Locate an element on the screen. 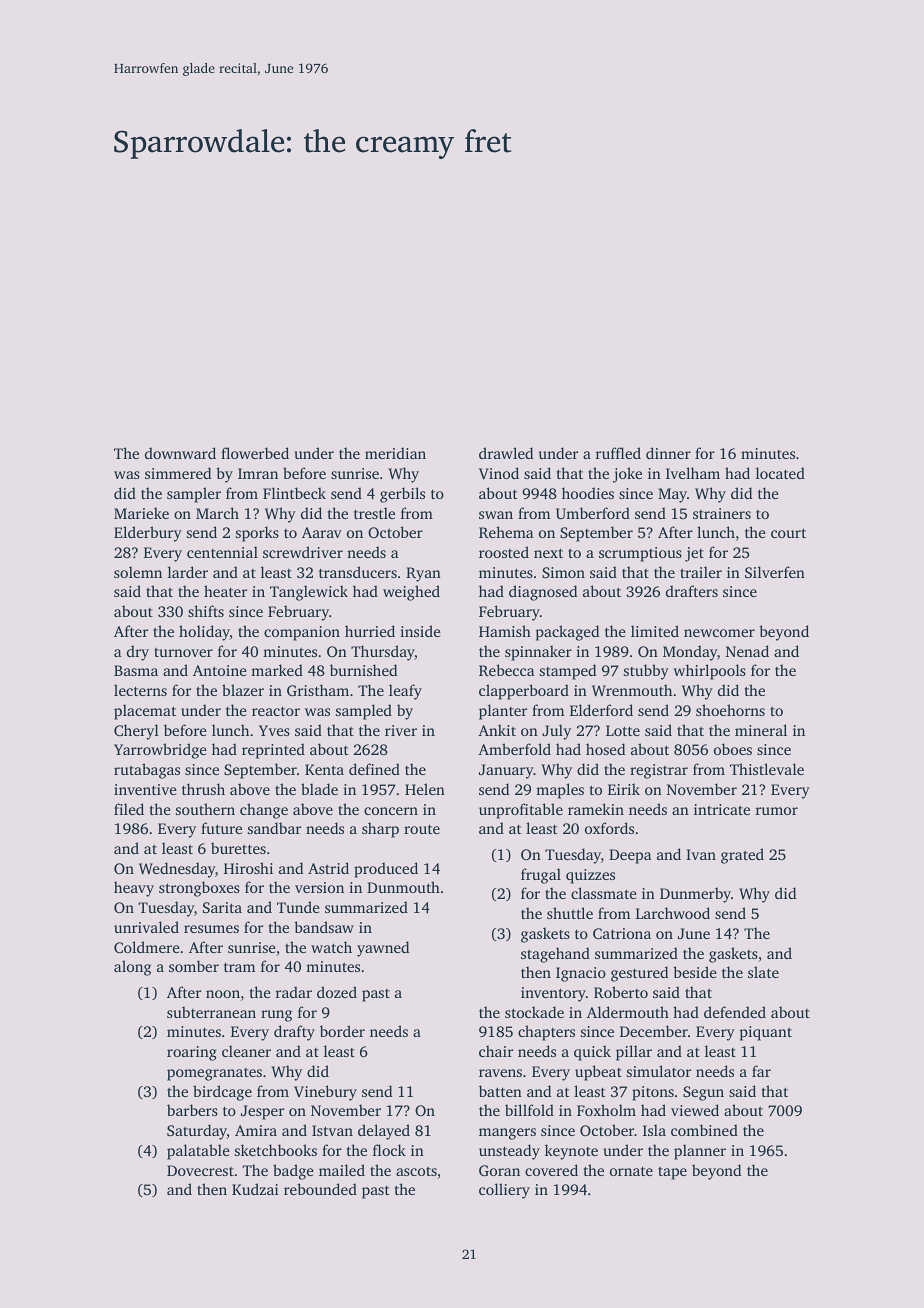  Istvan is located at coordinates (332, 1130).
